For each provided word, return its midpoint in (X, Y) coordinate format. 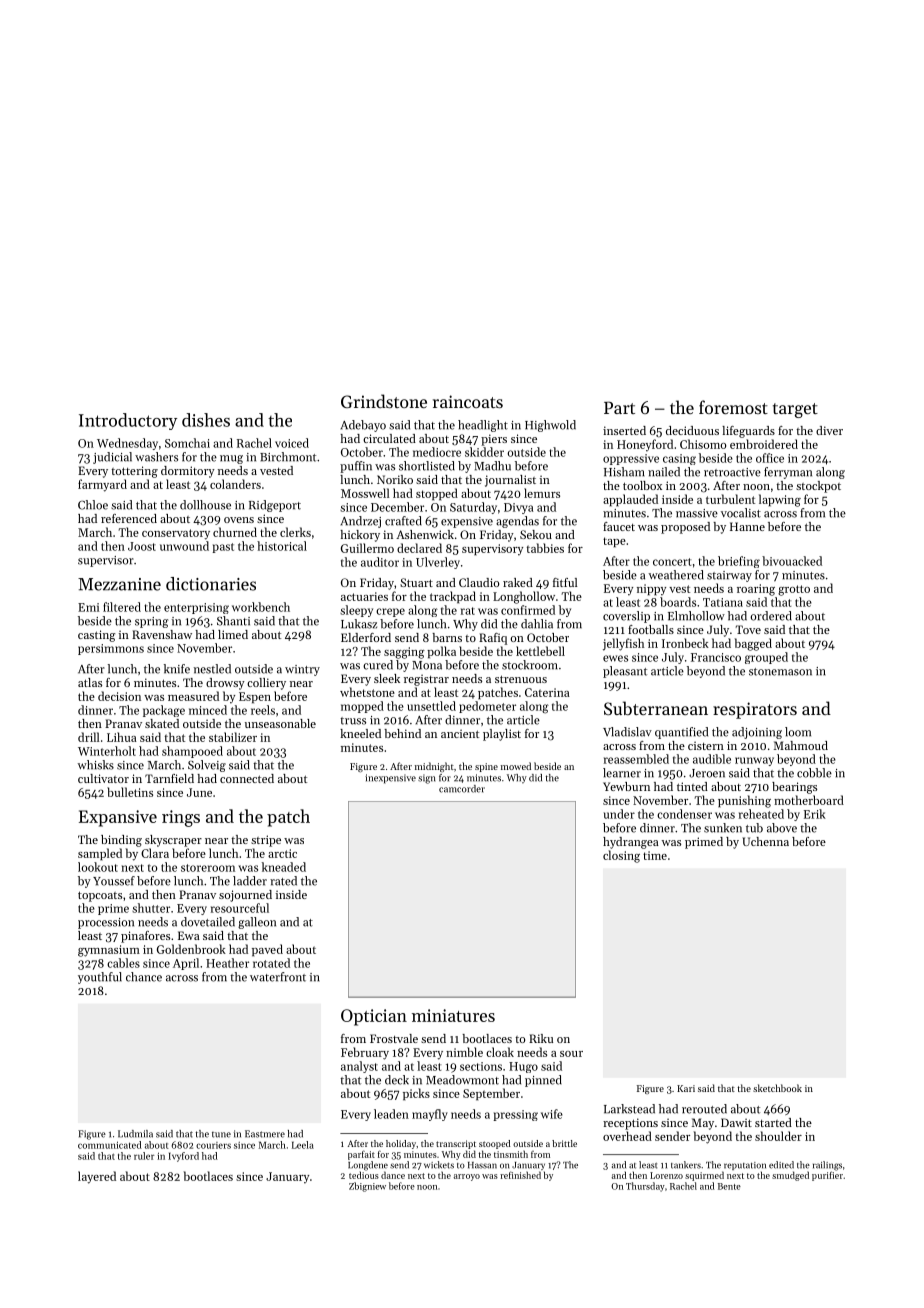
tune (221, 1135)
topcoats (100, 896)
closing (621, 856)
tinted (692, 786)
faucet (619, 526)
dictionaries (211, 584)
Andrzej (360, 522)
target (795, 410)
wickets (439, 1165)
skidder (484, 452)
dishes (206, 420)
